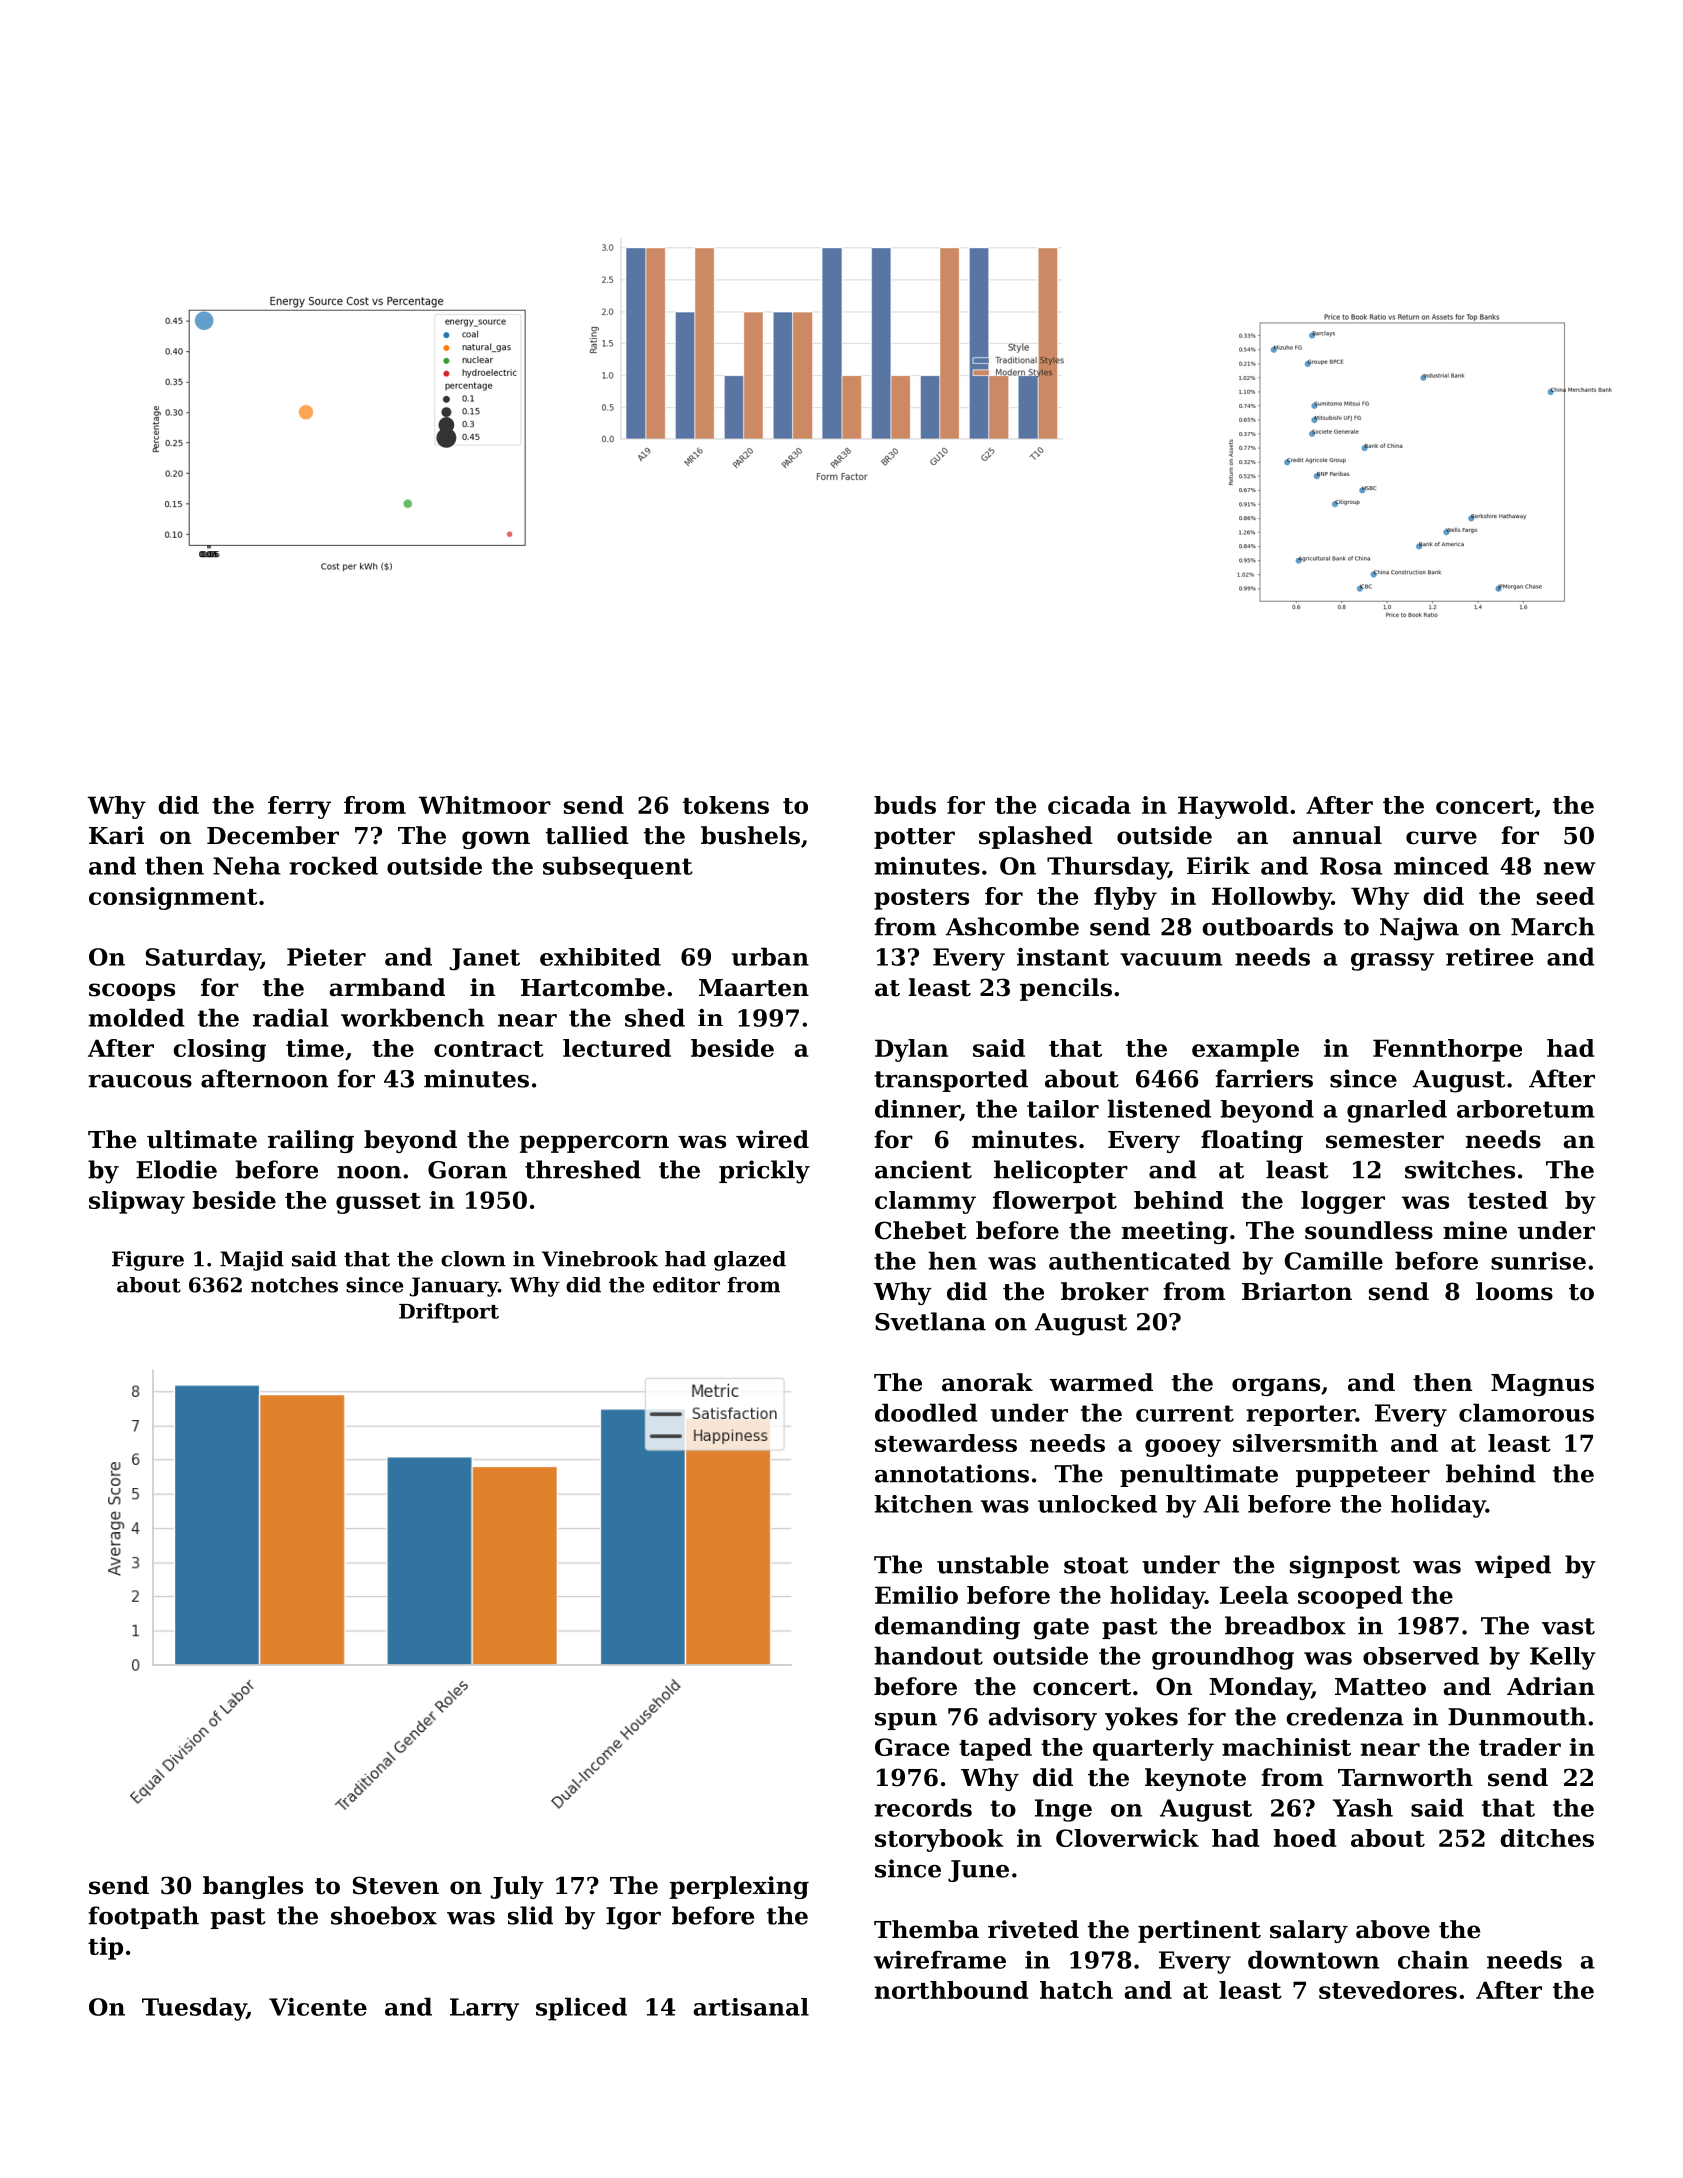 The width and height of the screenshot is (1683, 2178). I want to click on rocked, so click(334, 865).
